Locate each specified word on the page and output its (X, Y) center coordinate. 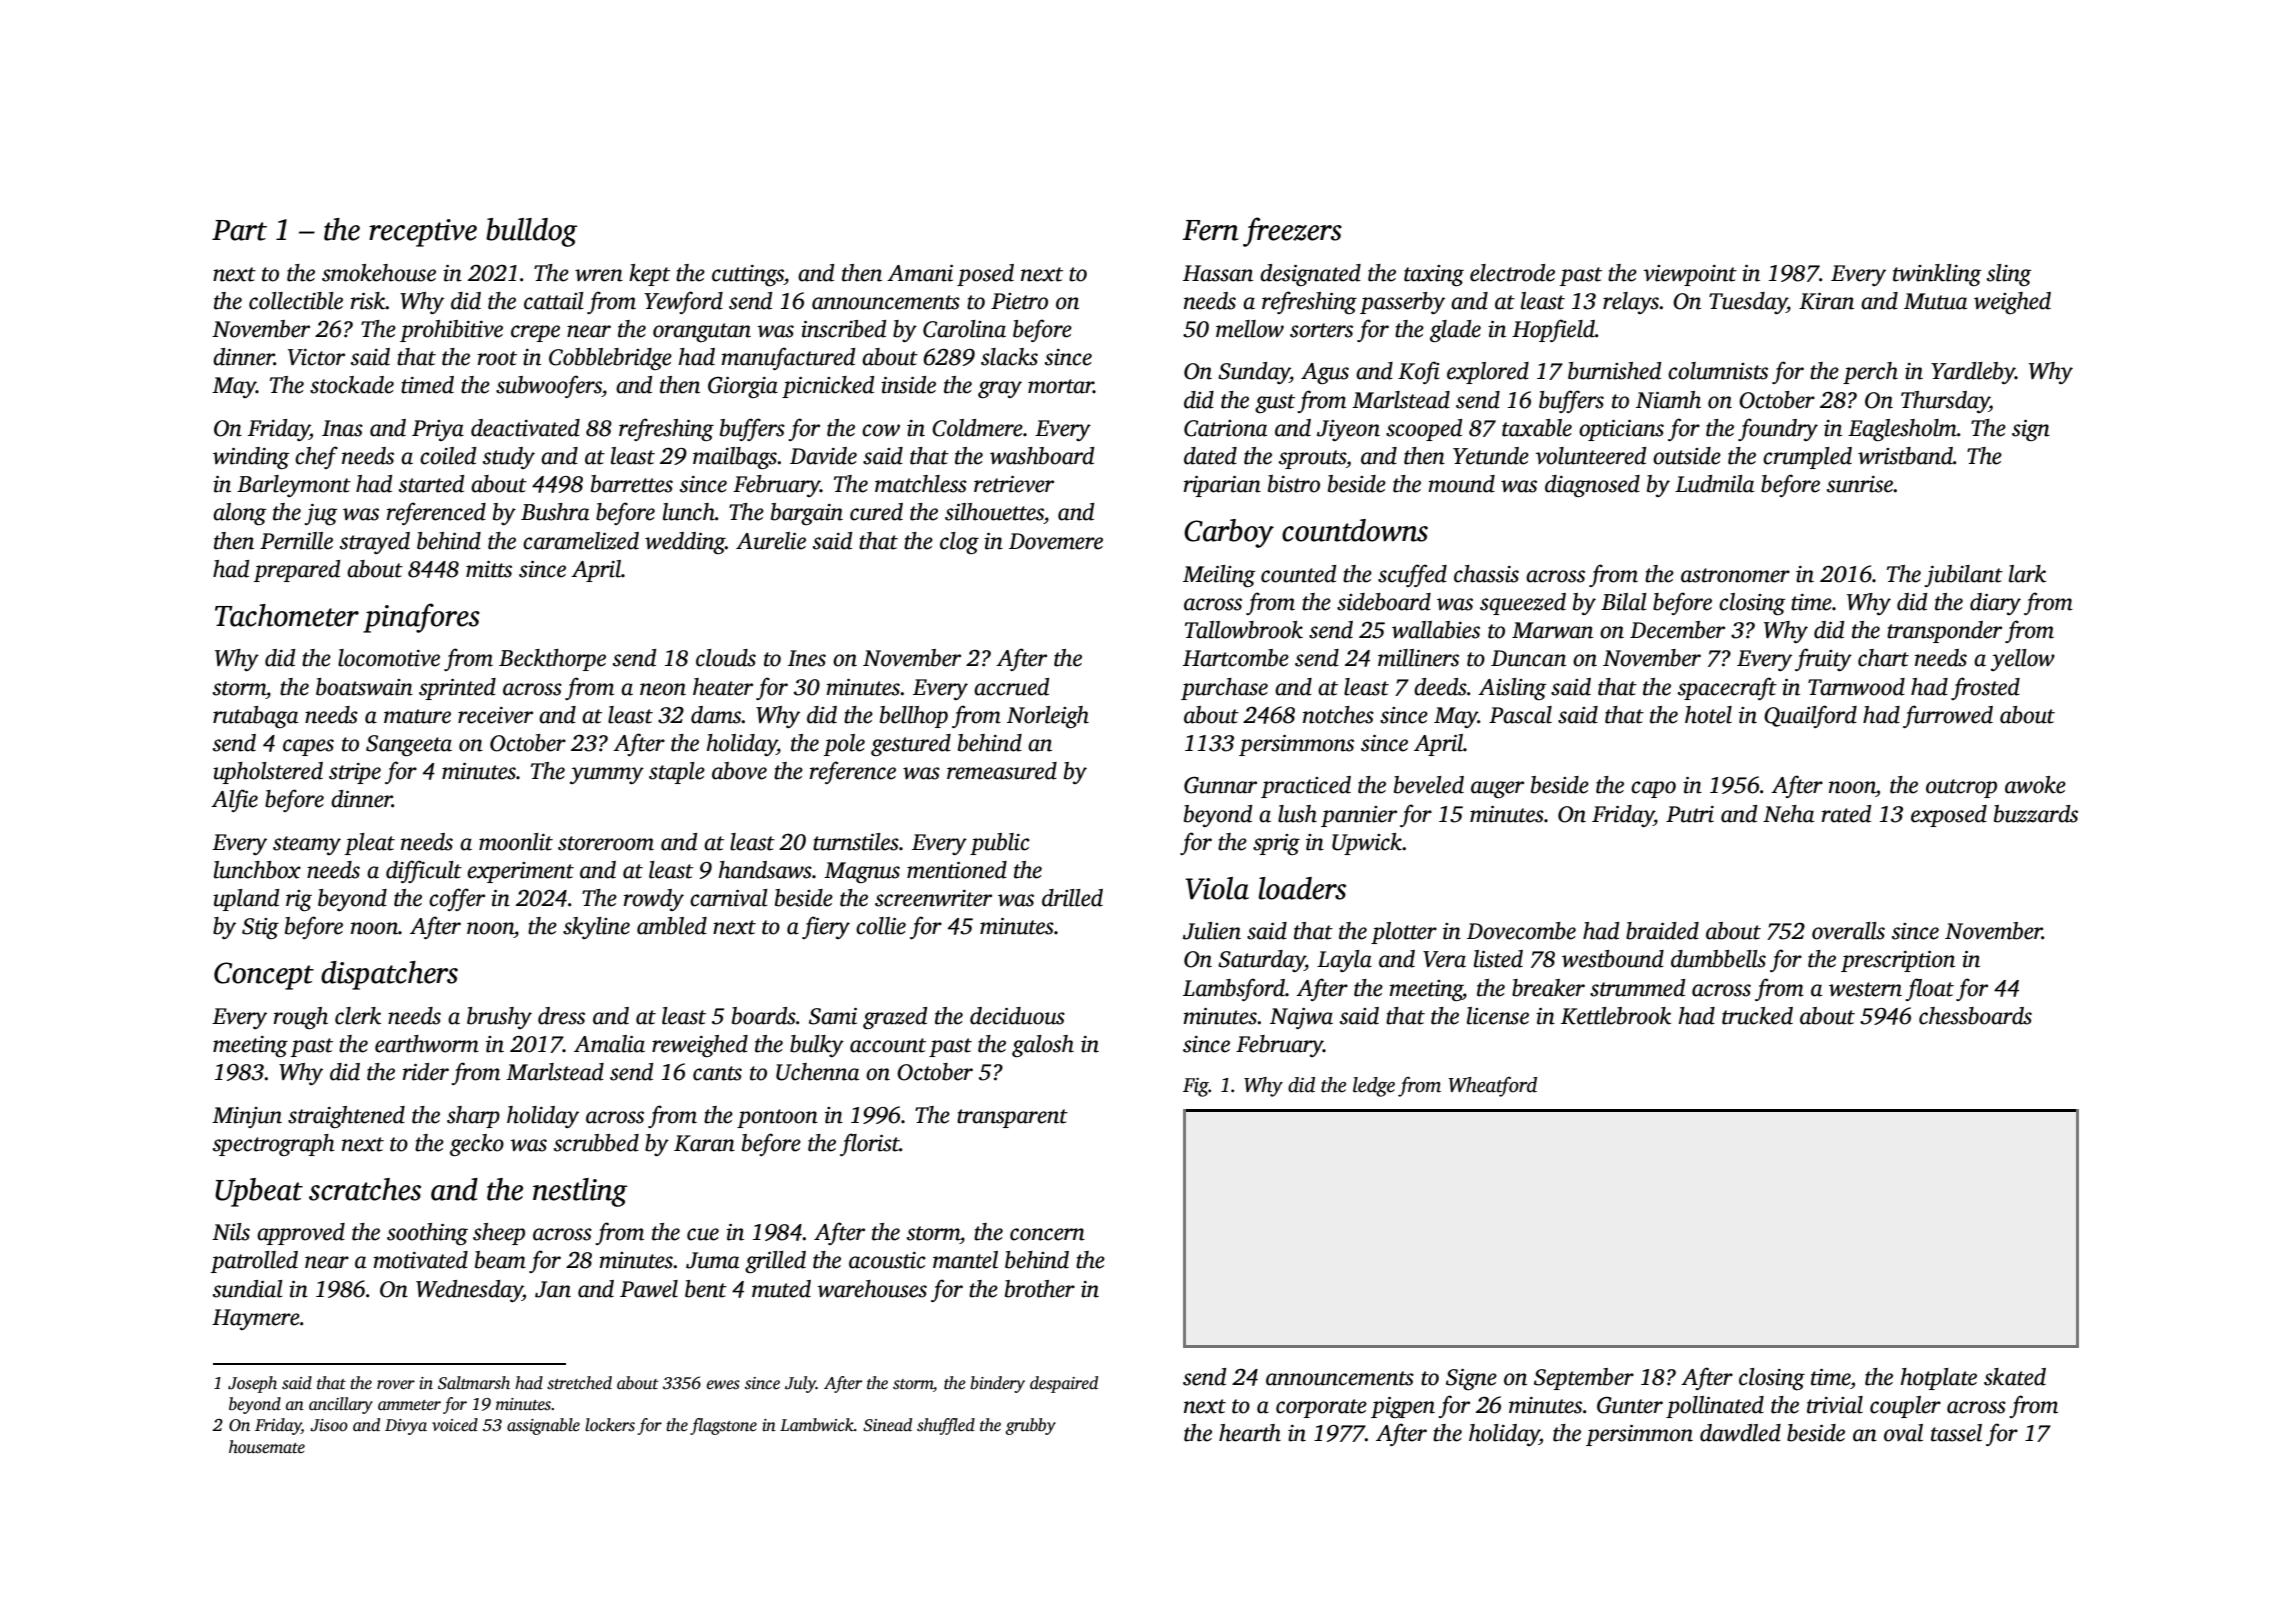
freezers (1292, 232)
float (1929, 989)
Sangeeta (409, 745)
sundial (248, 1289)
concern (1047, 1234)
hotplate (1939, 1379)
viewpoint (1690, 275)
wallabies (1436, 630)
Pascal (1520, 715)
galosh (1043, 1046)
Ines (807, 658)
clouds (726, 658)
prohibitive (451, 331)
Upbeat (259, 1192)
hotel (1708, 715)
